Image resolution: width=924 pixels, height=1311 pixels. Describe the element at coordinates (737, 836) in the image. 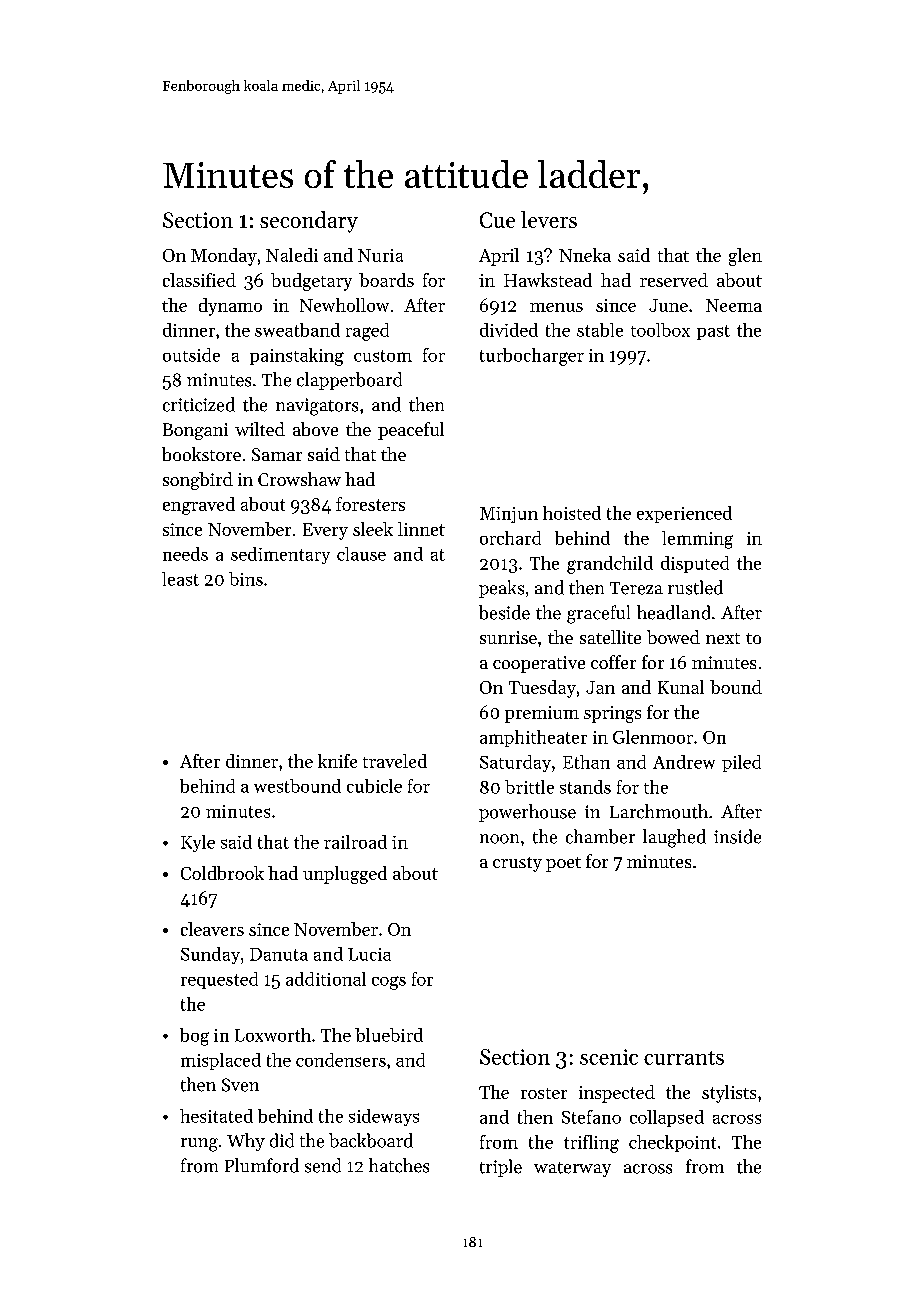

I see `inside` at that location.
